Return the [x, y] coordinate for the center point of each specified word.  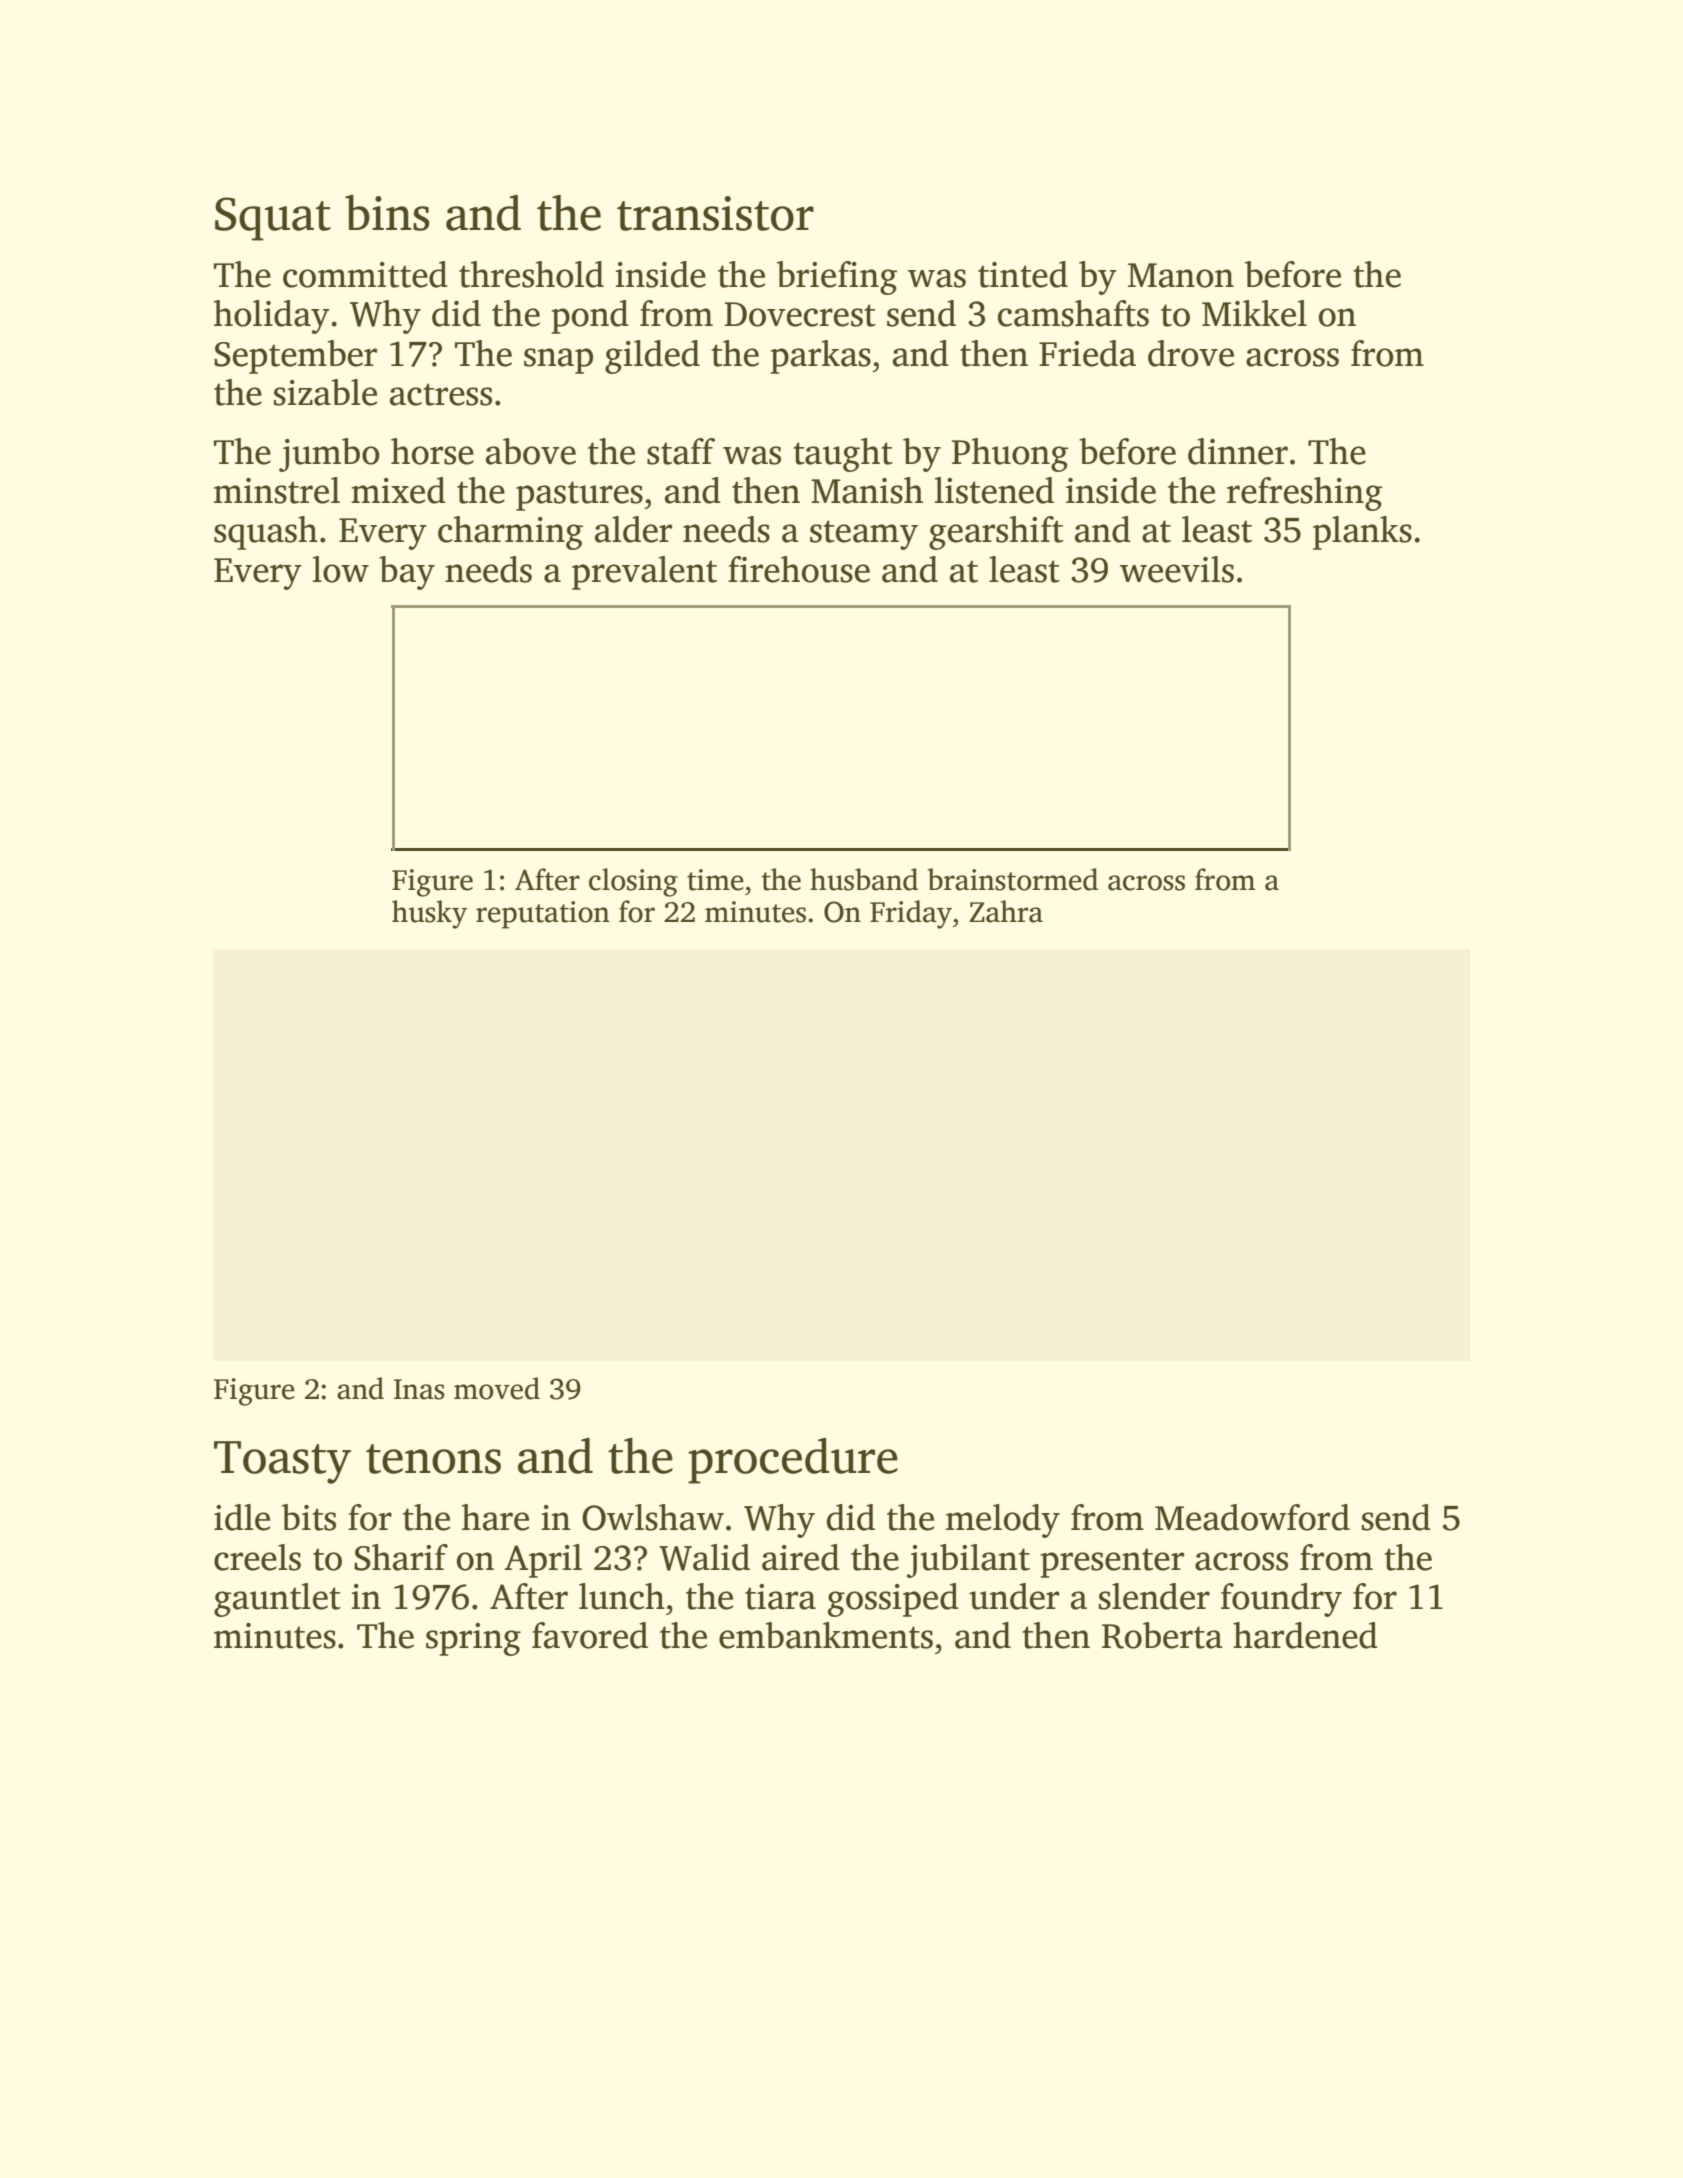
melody [1003, 1521]
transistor [715, 213]
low [341, 569]
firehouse [799, 569]
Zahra [1006, 911]
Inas [419, 1389]
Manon [1181, 275]
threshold [531, 274]
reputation [543, 915]
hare [495, 1517]
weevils [1177, 569]
